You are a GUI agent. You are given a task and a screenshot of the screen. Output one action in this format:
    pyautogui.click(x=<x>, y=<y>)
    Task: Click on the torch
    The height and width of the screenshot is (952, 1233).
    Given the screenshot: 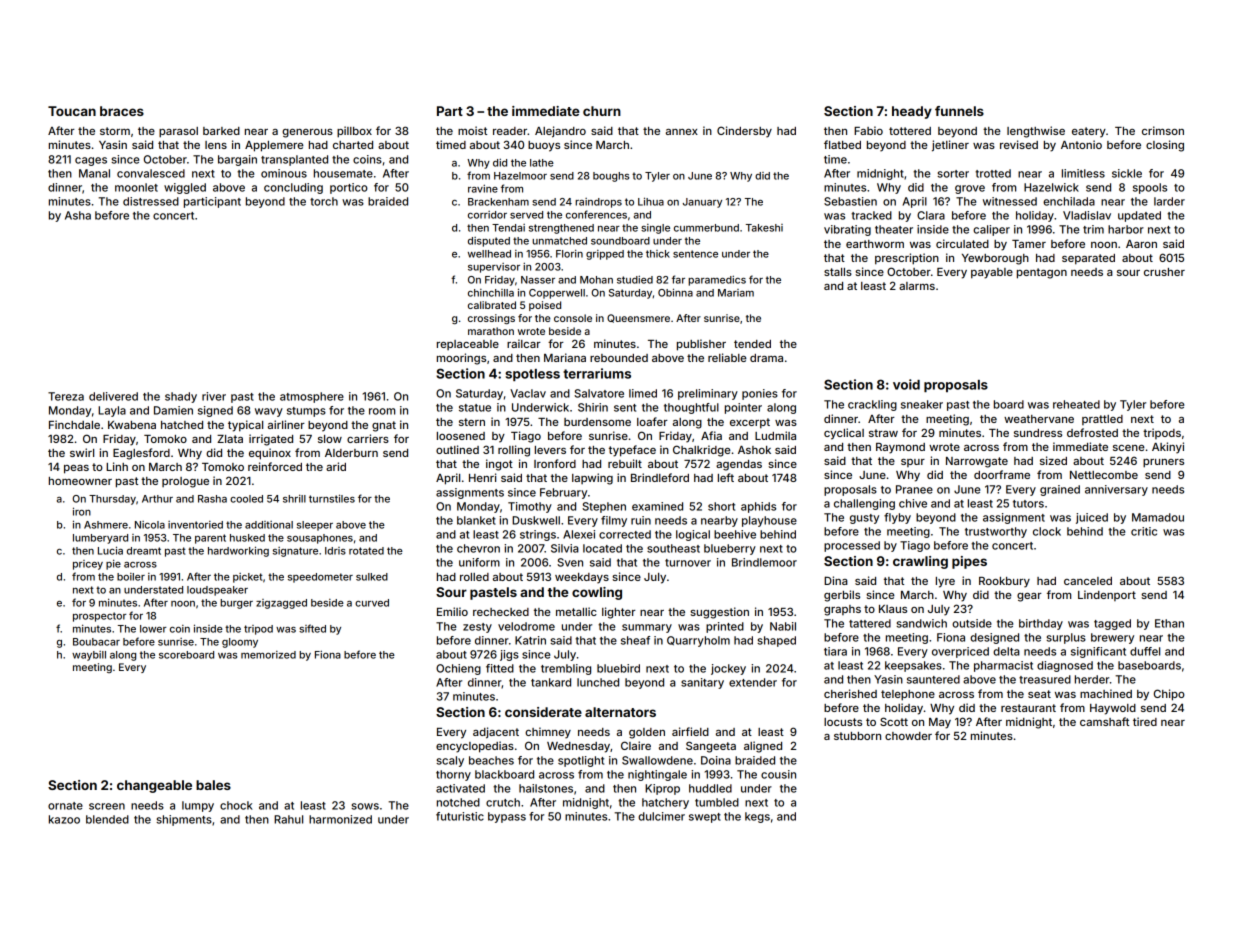 What is the action you would take?
    pyautogui.click(x=324, y=201)
